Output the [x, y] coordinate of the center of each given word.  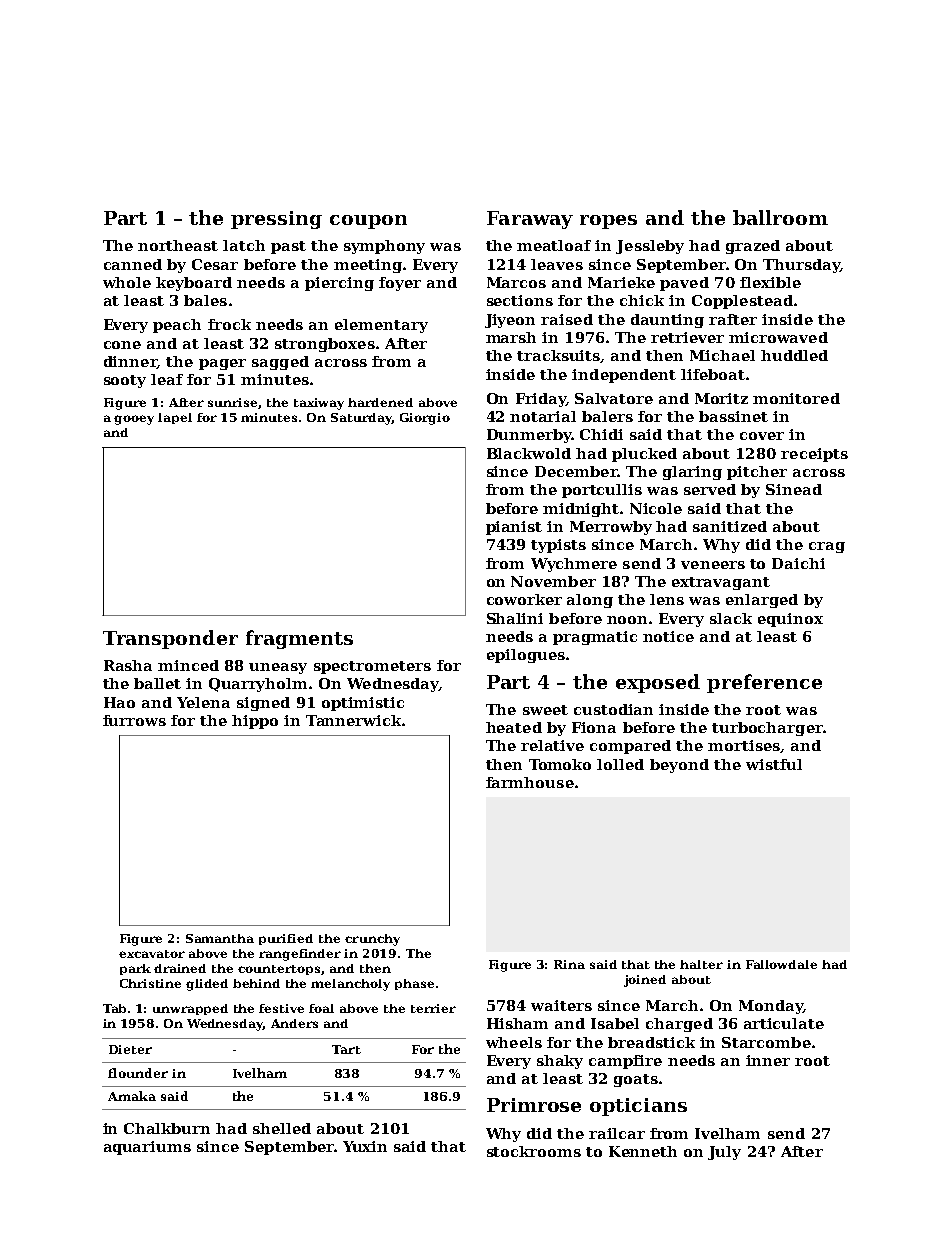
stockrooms [534, 1151]
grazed [753, 247]
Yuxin [365, 1146]
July [724, 1153]
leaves [557, 264]
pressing [276, 220]
